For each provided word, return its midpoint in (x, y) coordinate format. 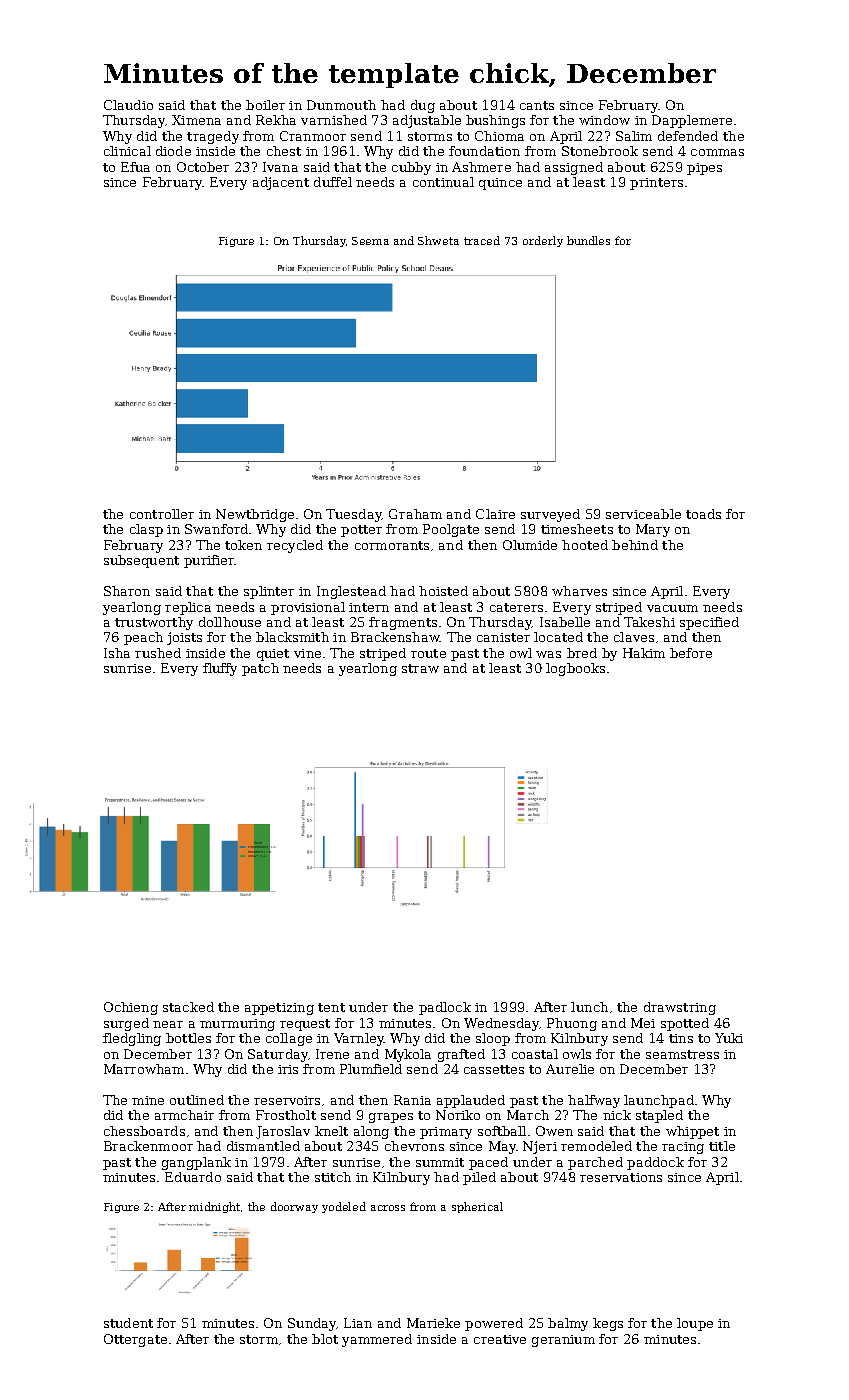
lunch (589, 1007)
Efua (135, 167)
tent (331, 1007)
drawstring (680, 1008)
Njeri (540, 1147)
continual (443, 182)
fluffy (220, 669)
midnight (215, 1207)
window (604, 120)
